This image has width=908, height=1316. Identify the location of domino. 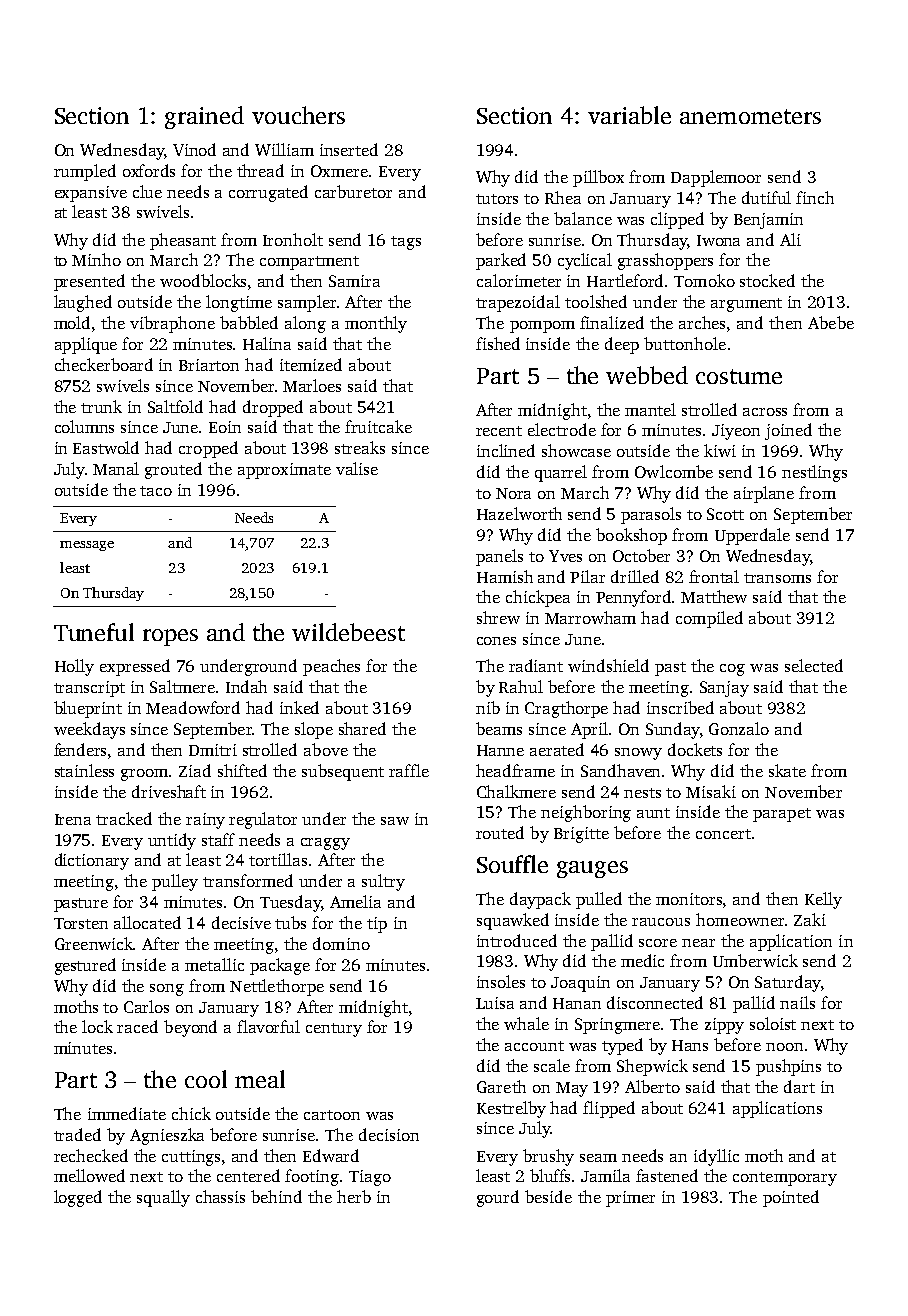
(341, 943).
